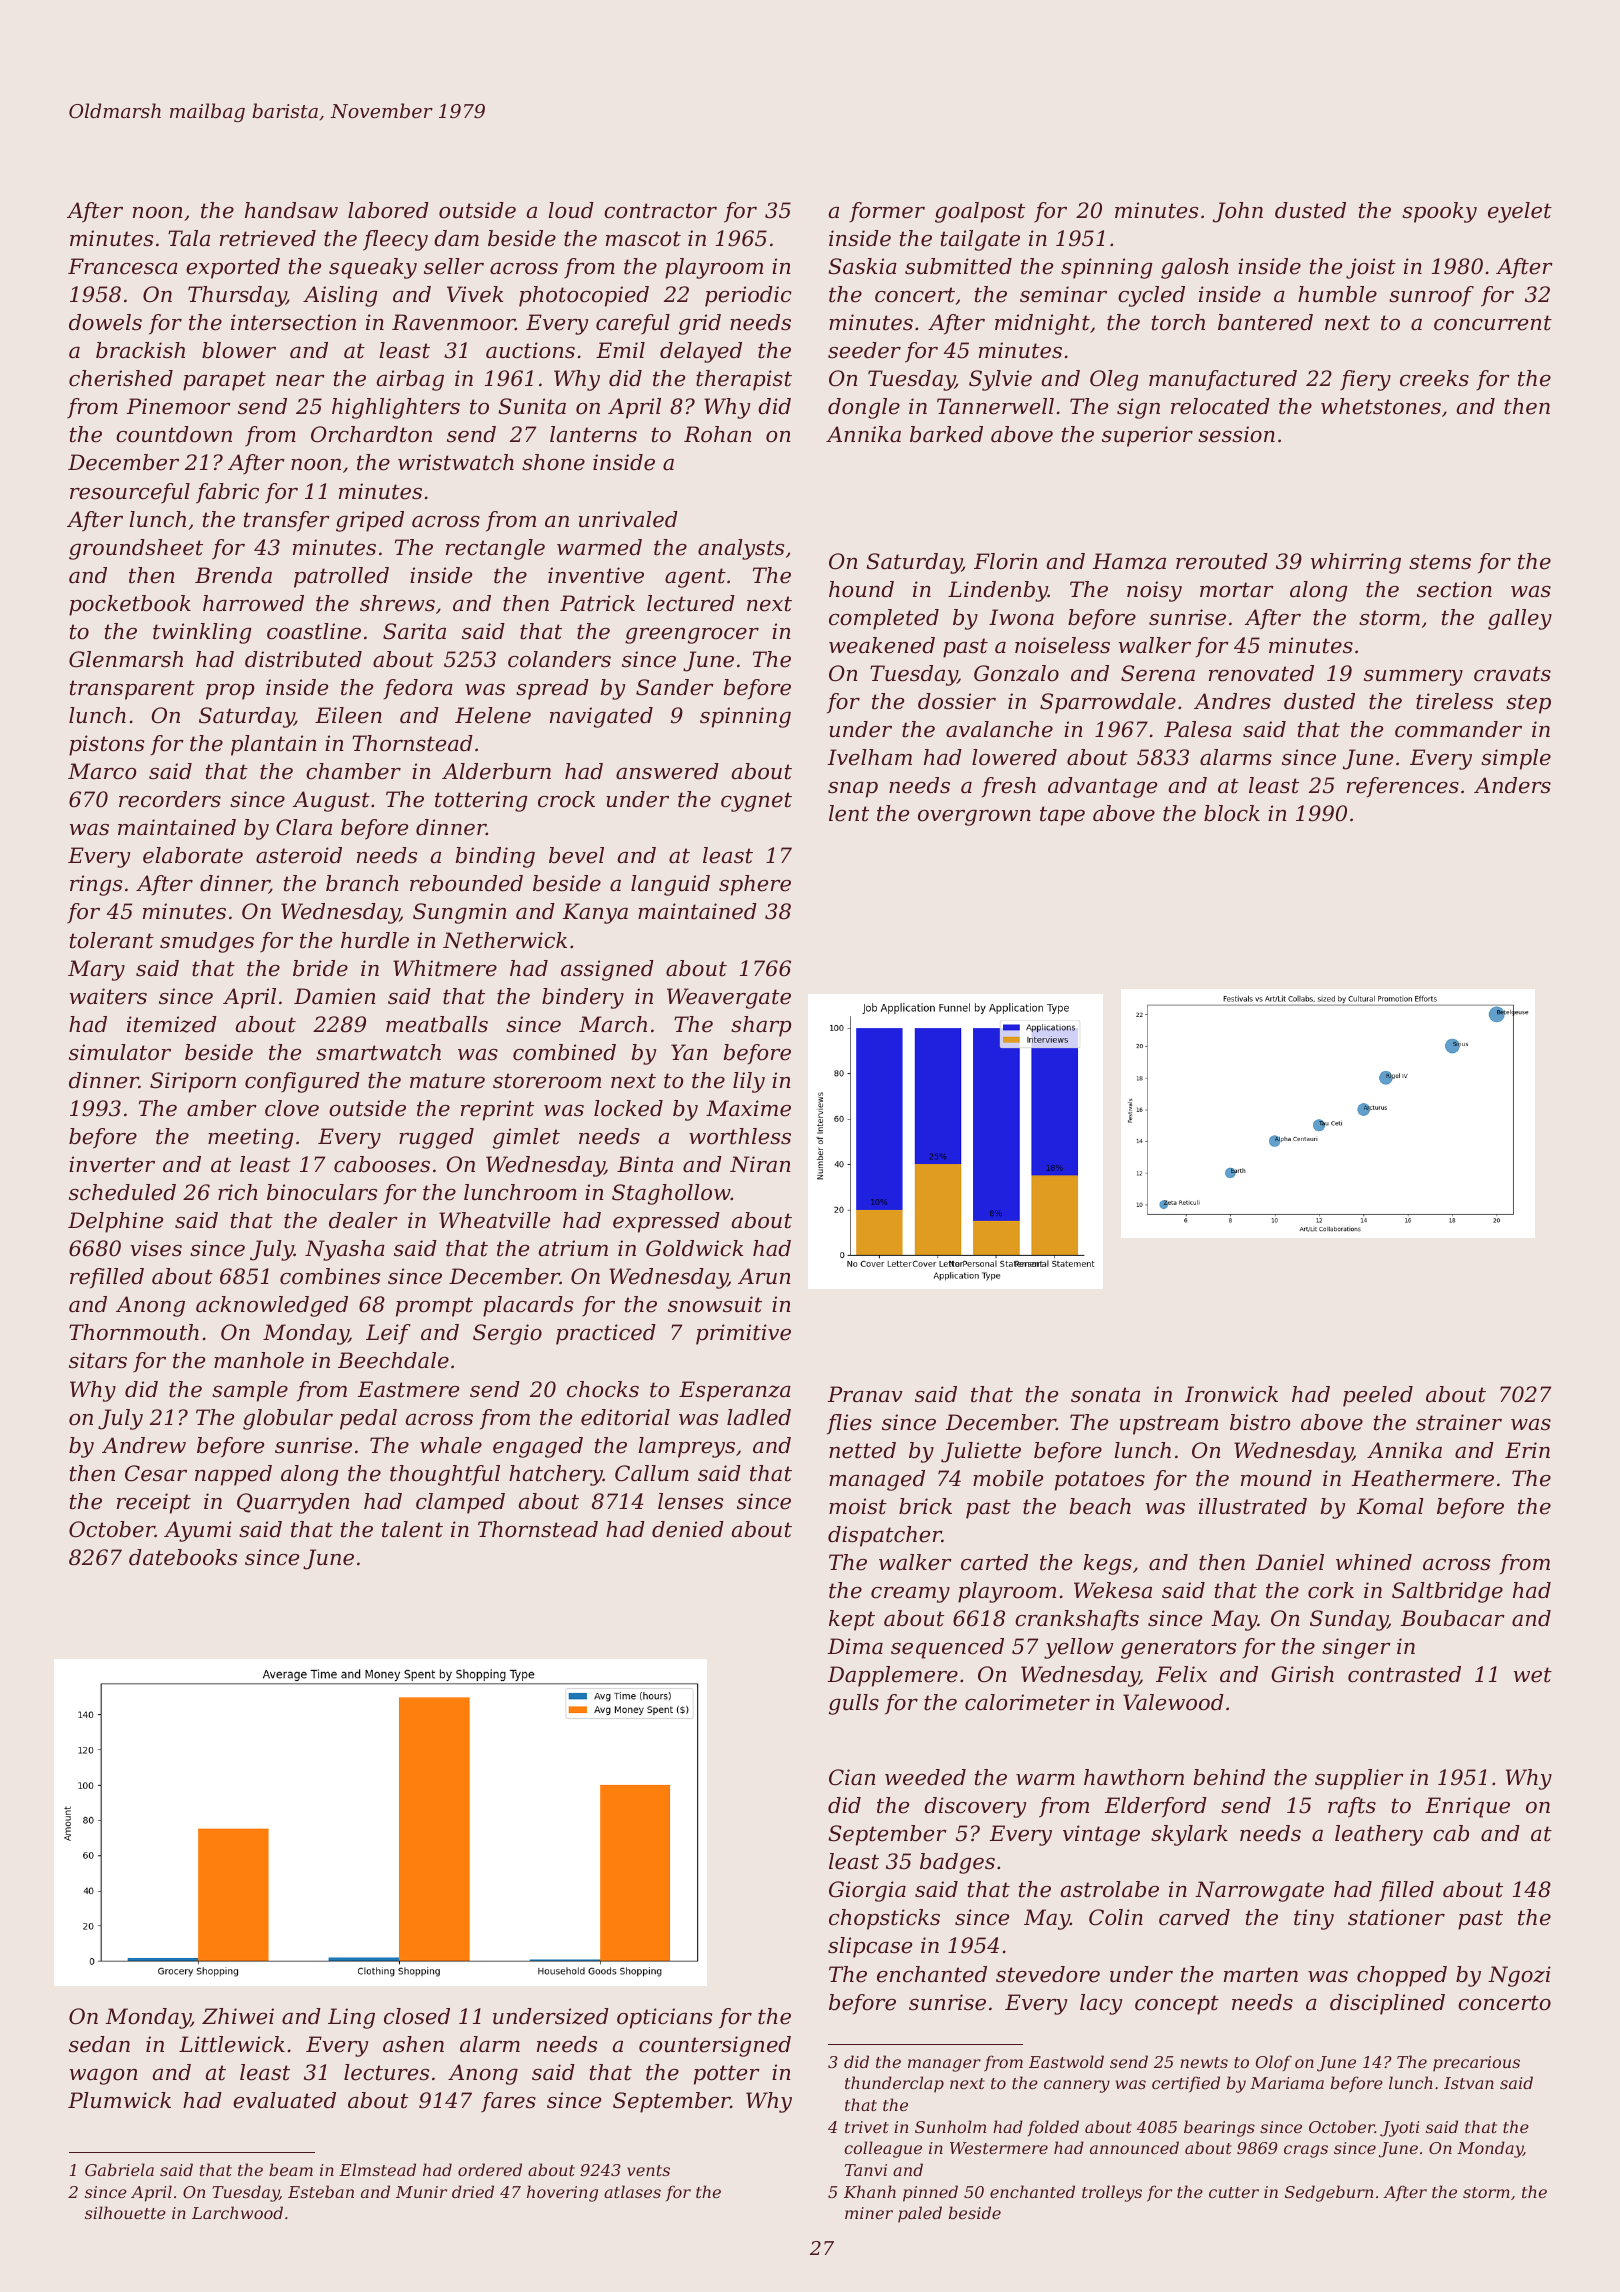 The height and width of the screenshot is (2292, 1620). I want to click on Zhiwei, so click(238, 2016).
